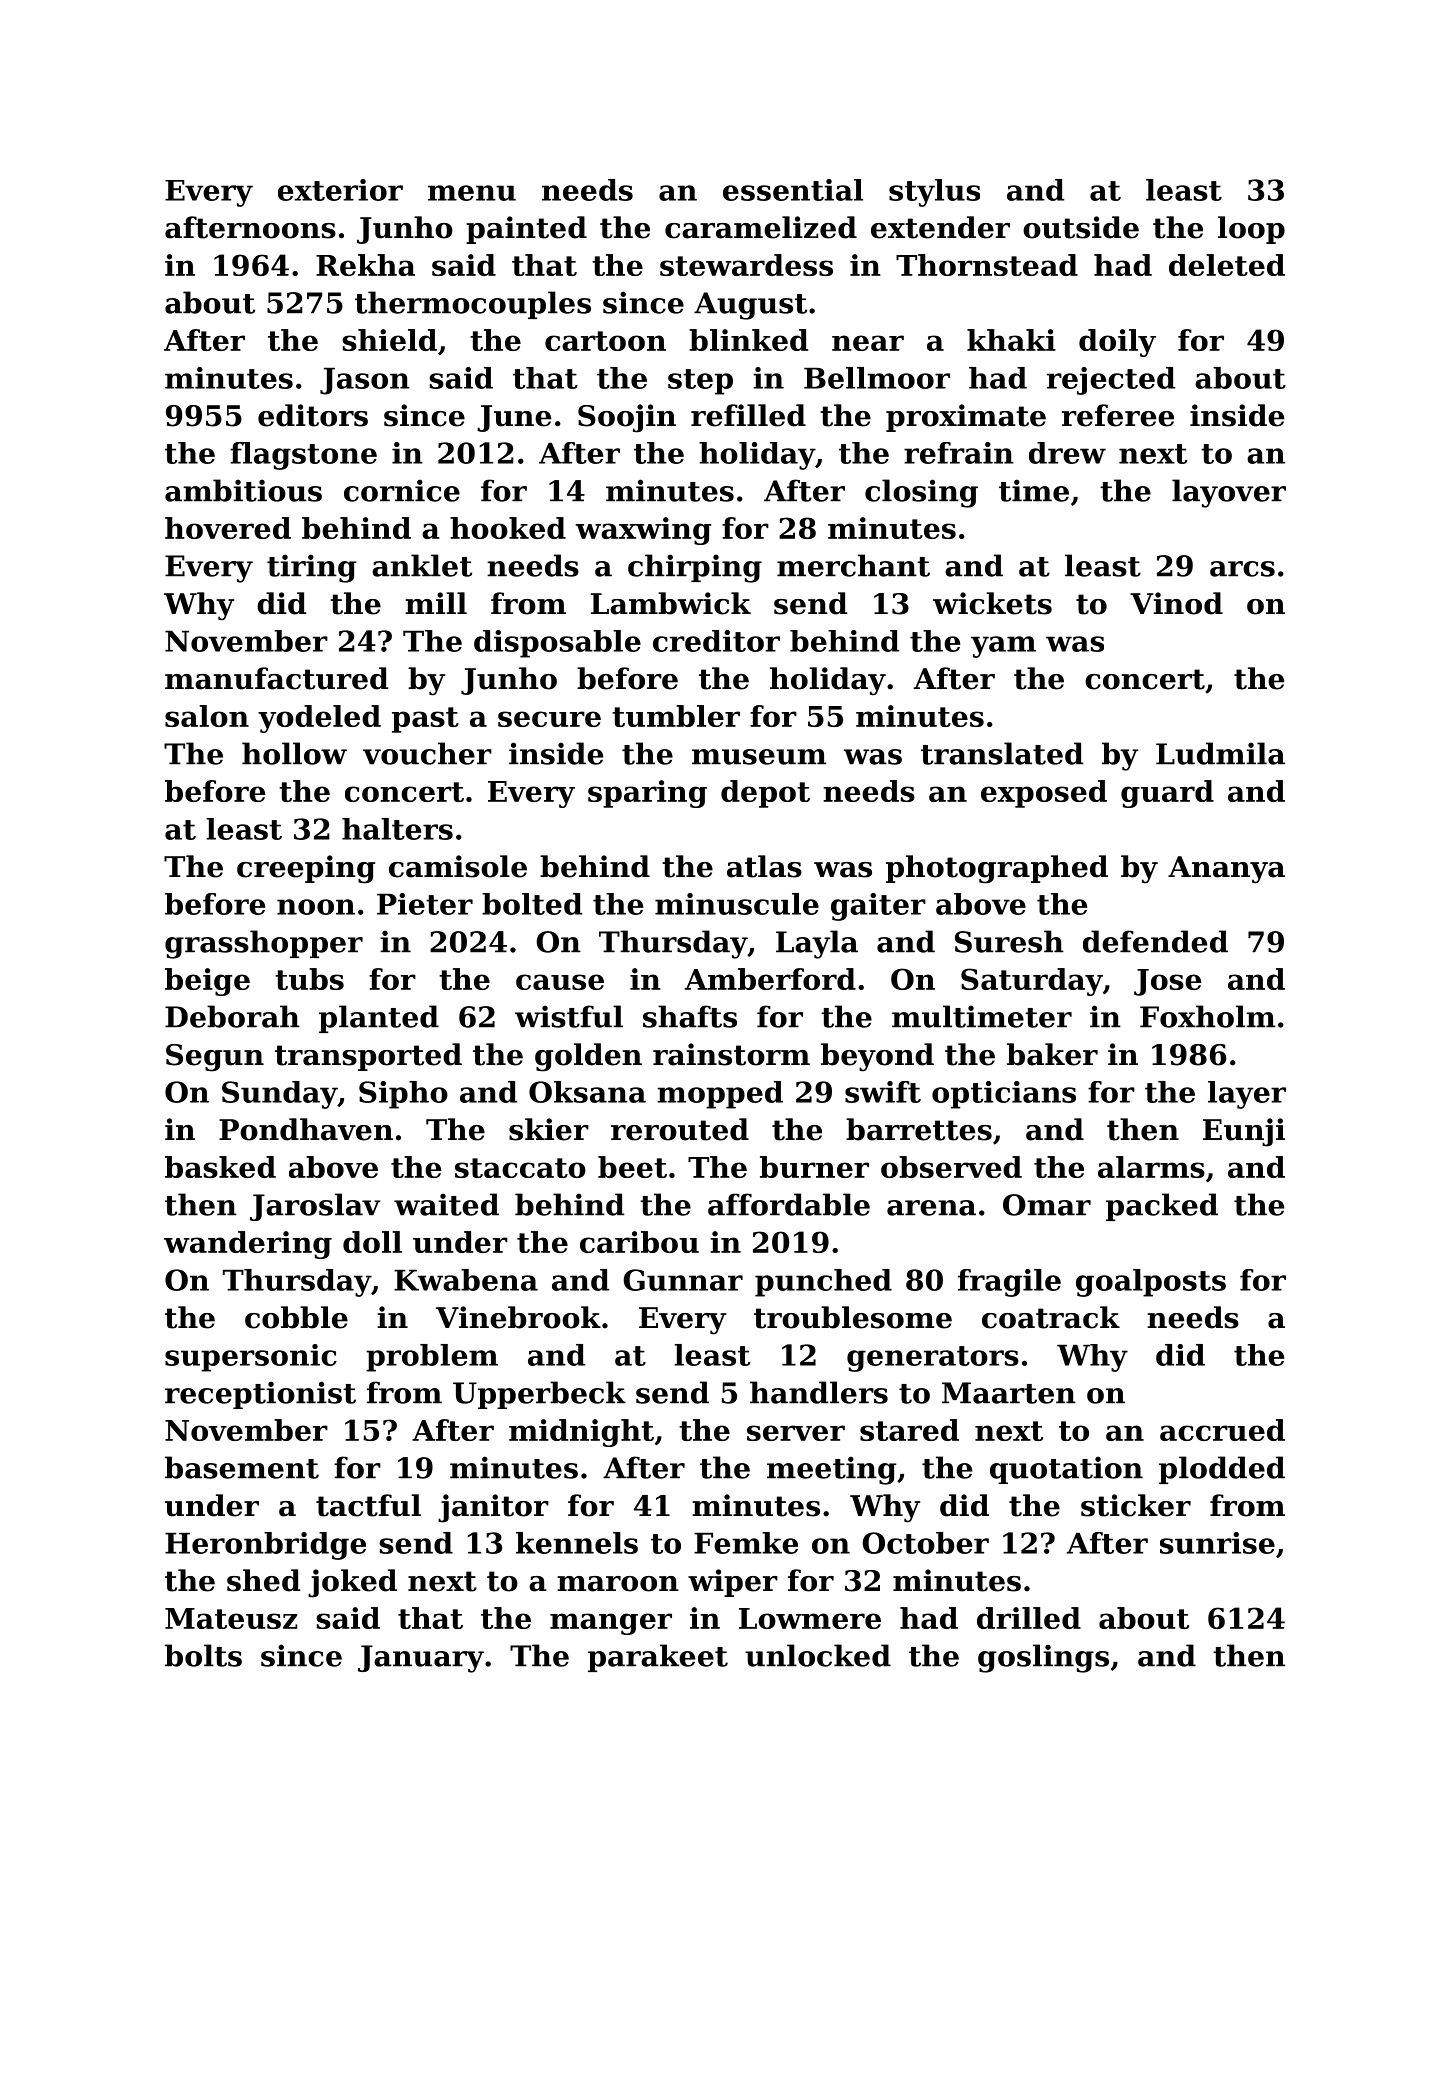 The height and width of the page is (2100, 1450). I want to click on exterior, so click(340, 190).
